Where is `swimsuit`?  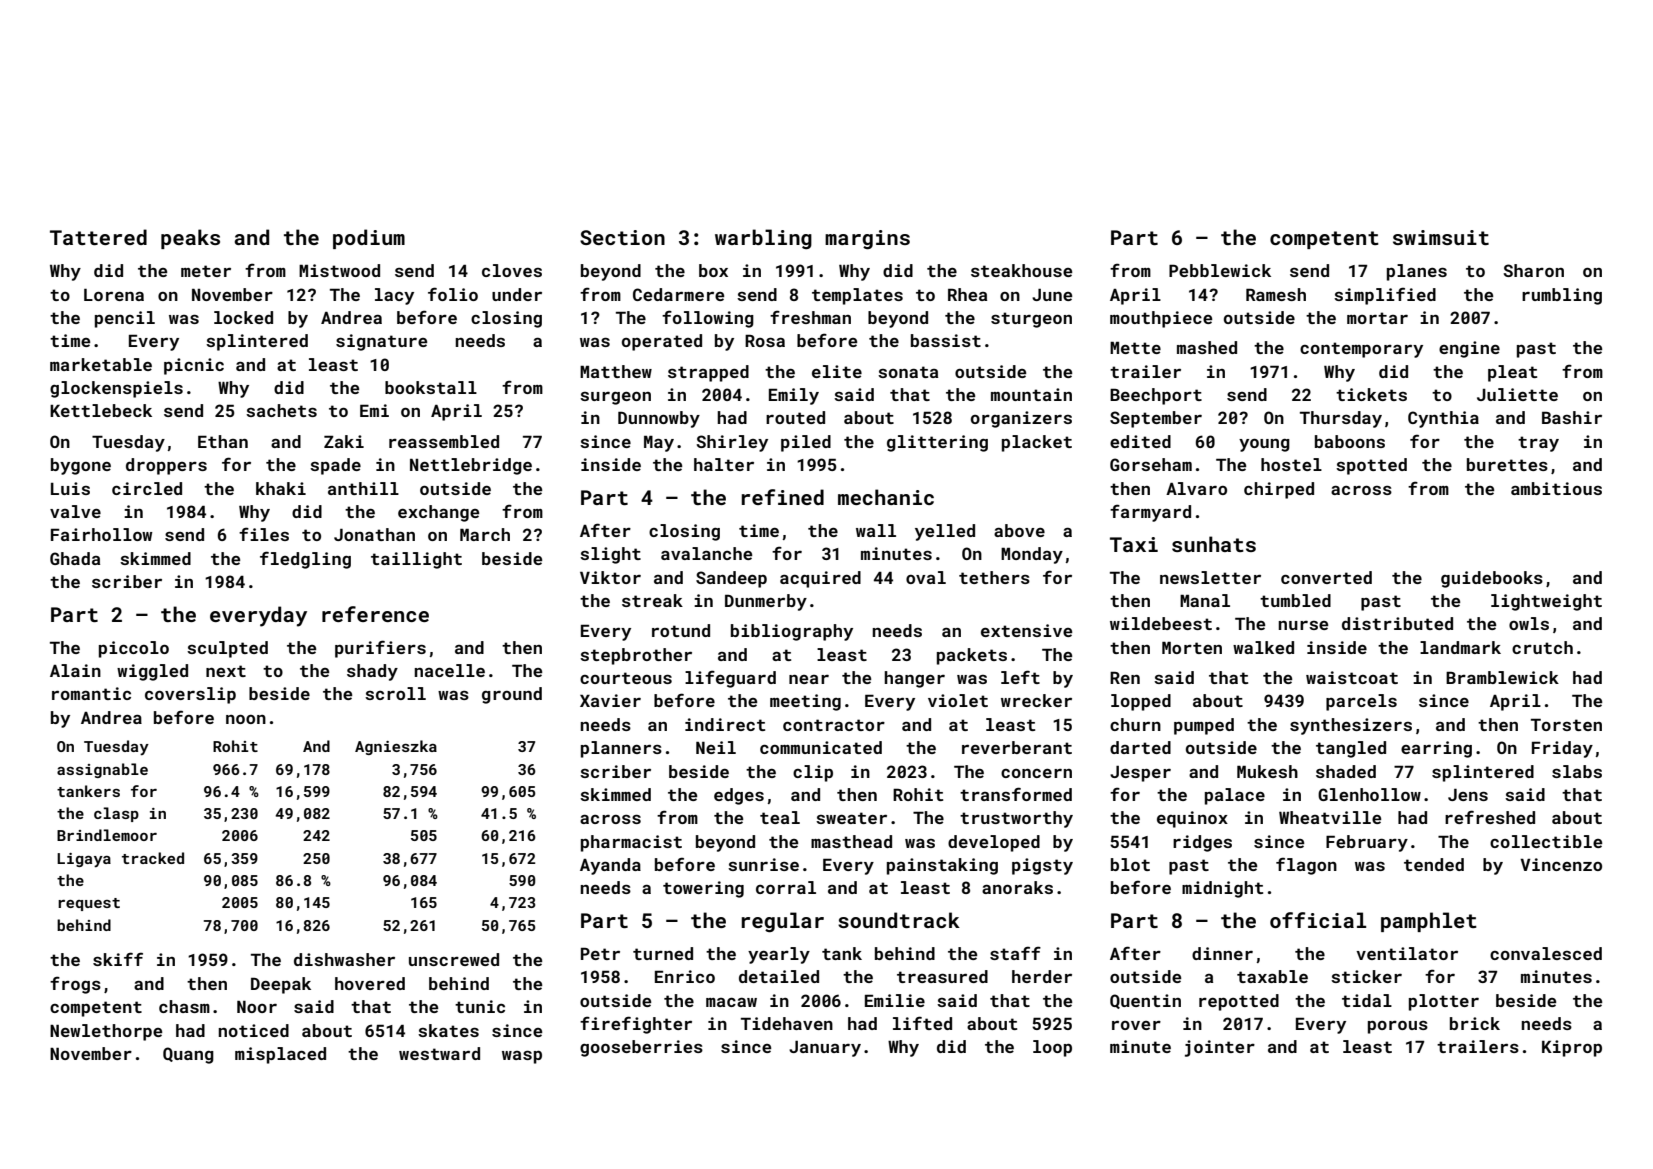 swimsuit is located at coordinates (1441, 237).
